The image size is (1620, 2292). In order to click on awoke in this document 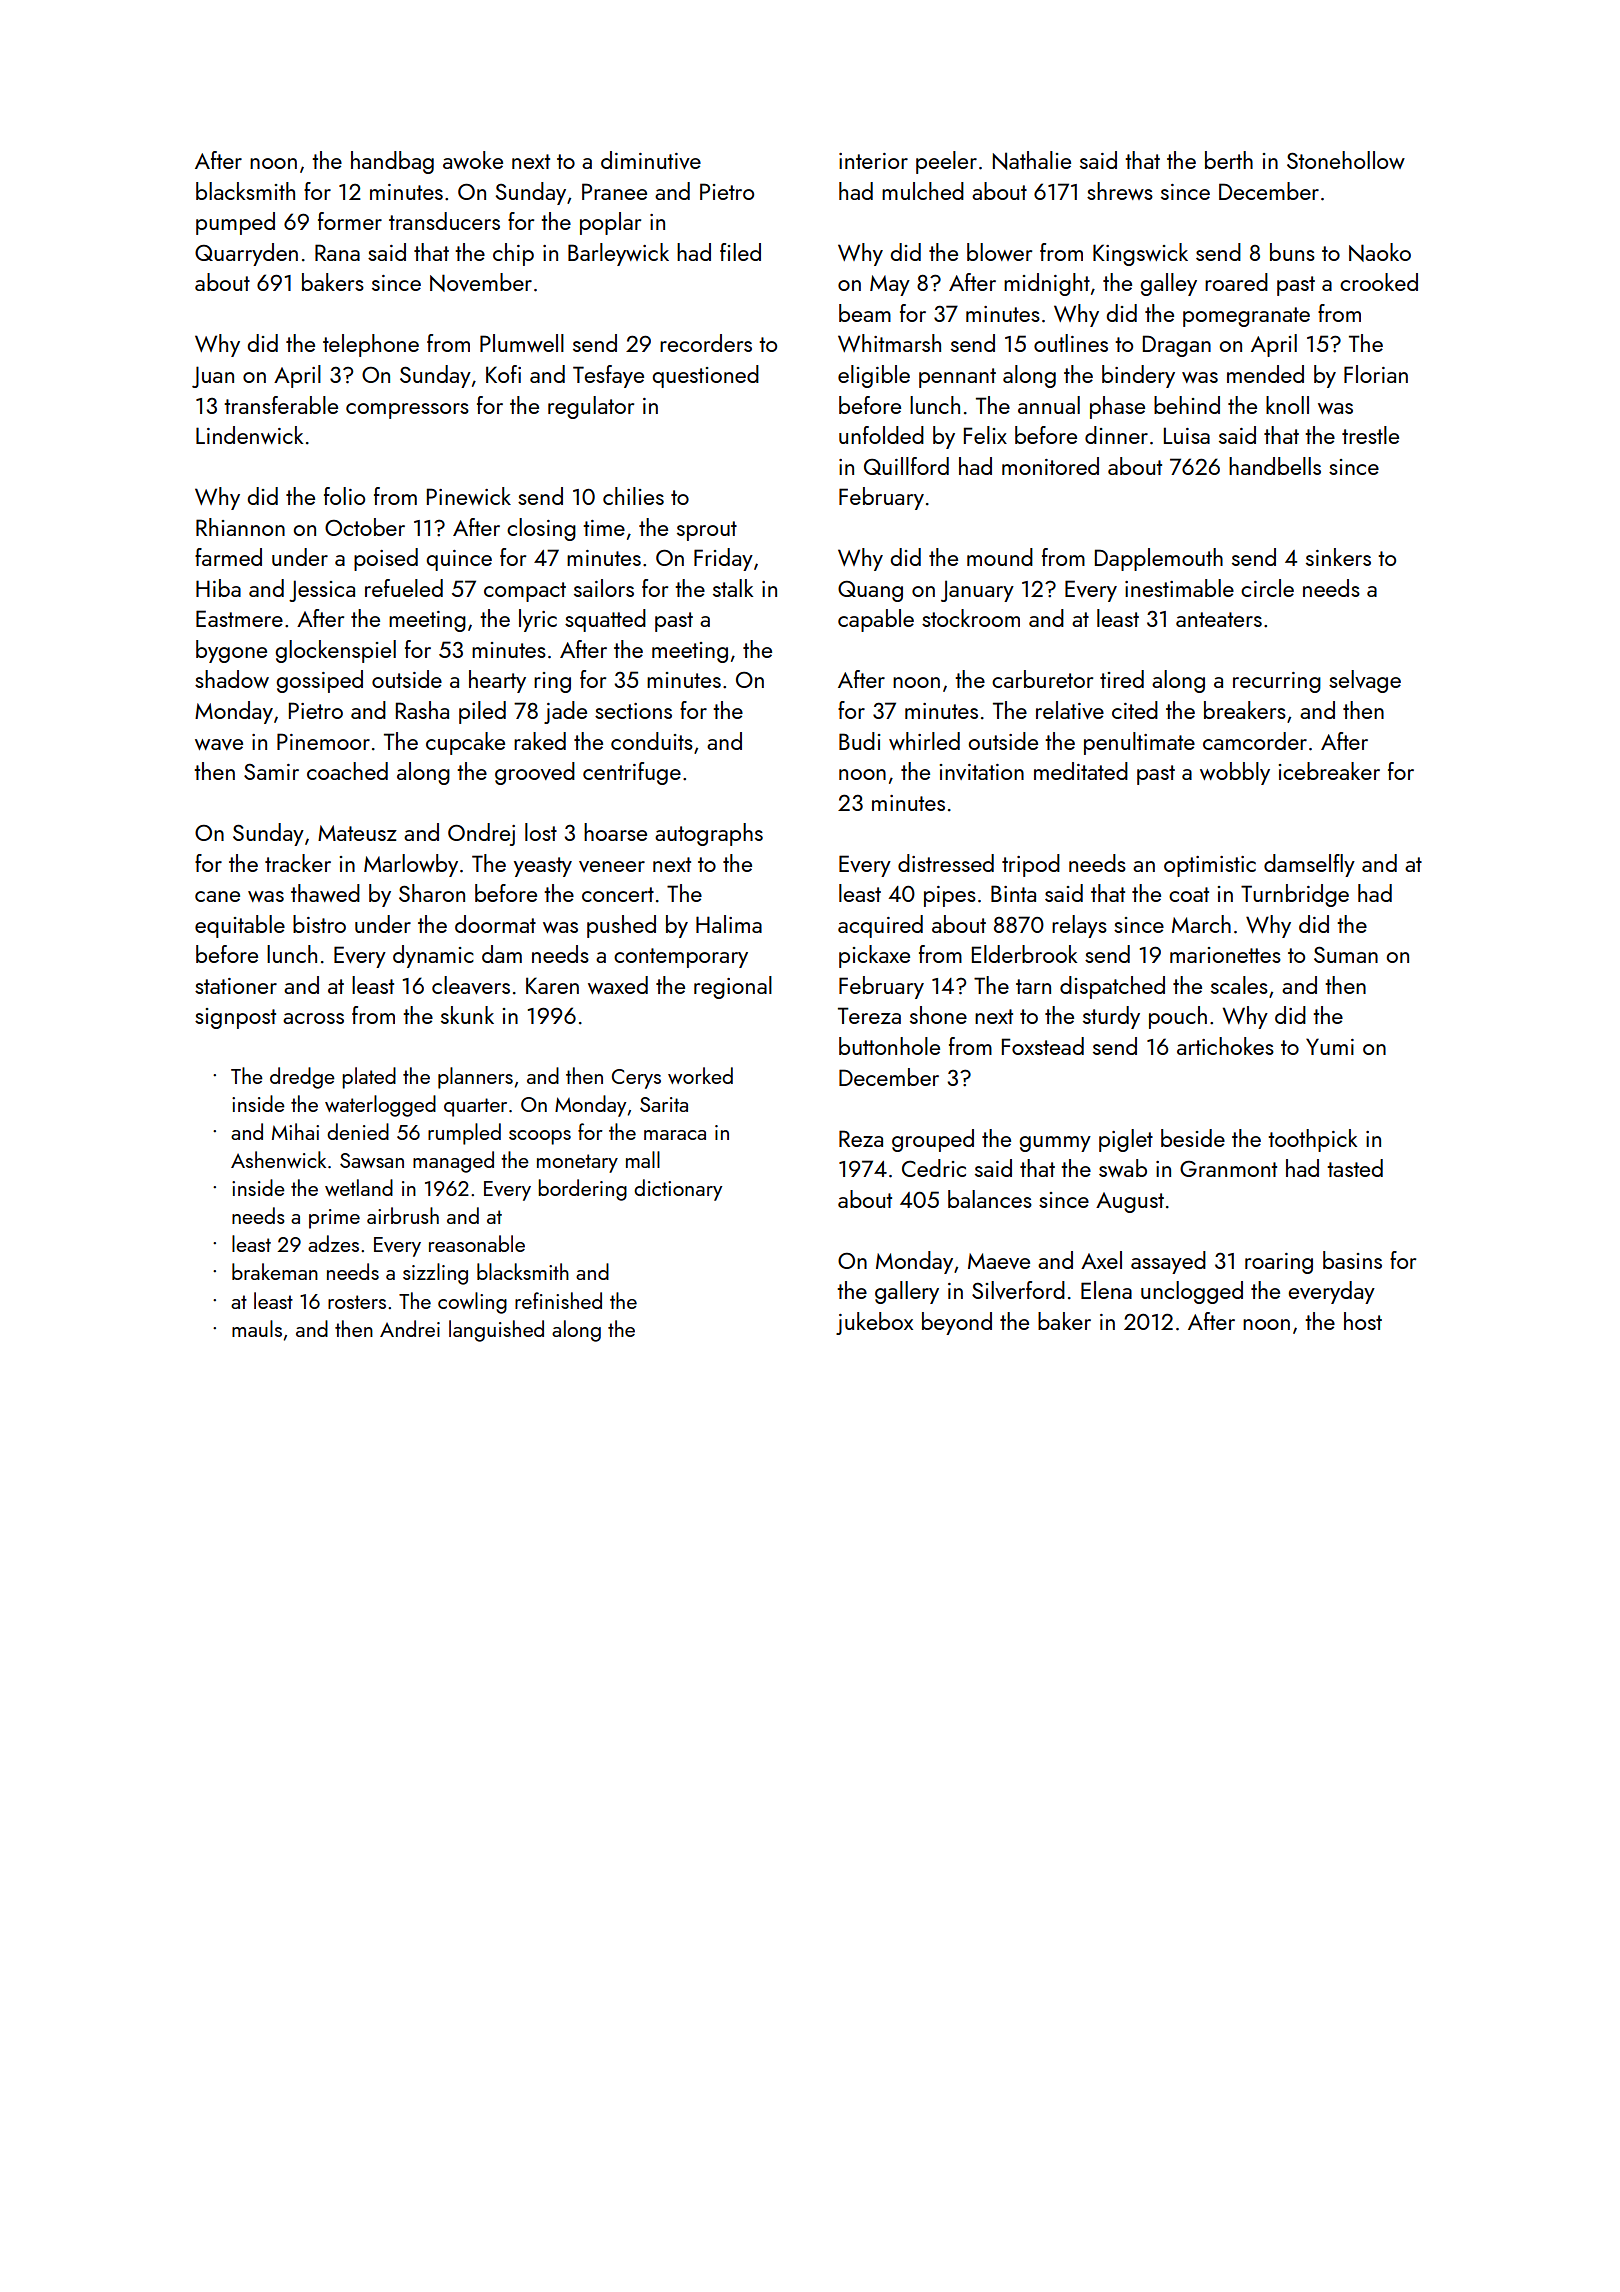, I will do `click(473, 160)`.
